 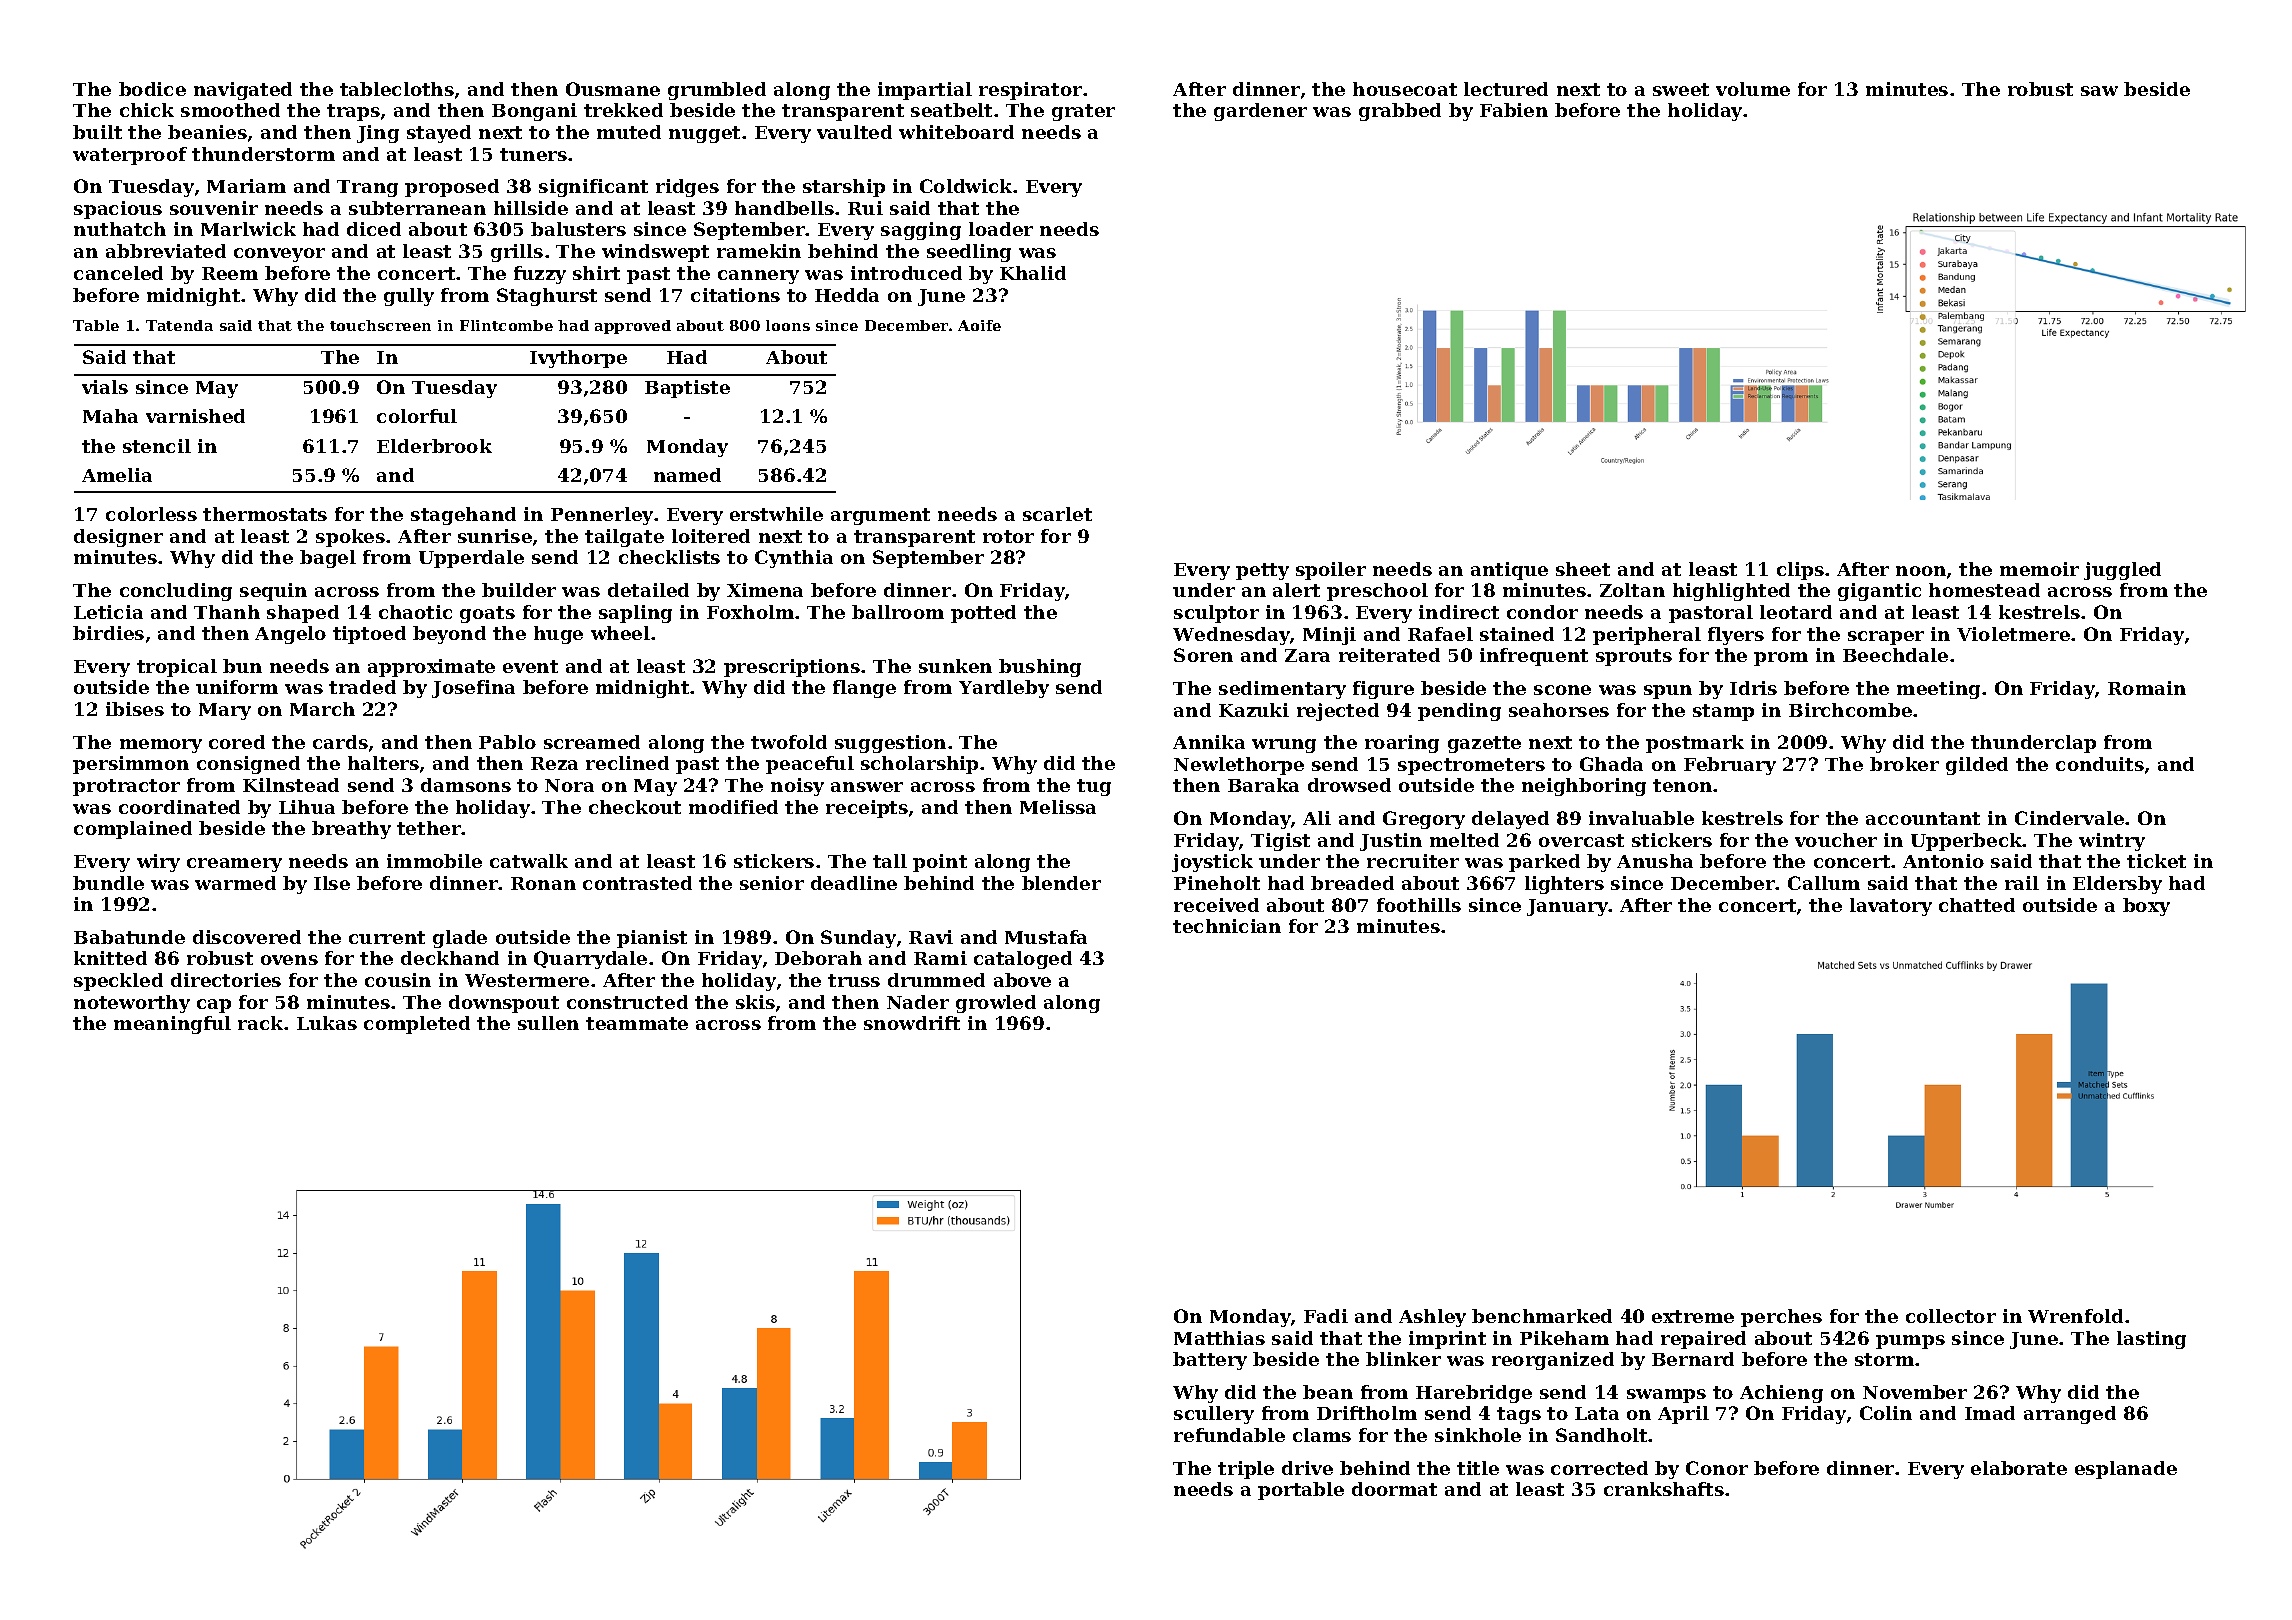 I want to click on Fadi, so click(x=1326, y=1316).
